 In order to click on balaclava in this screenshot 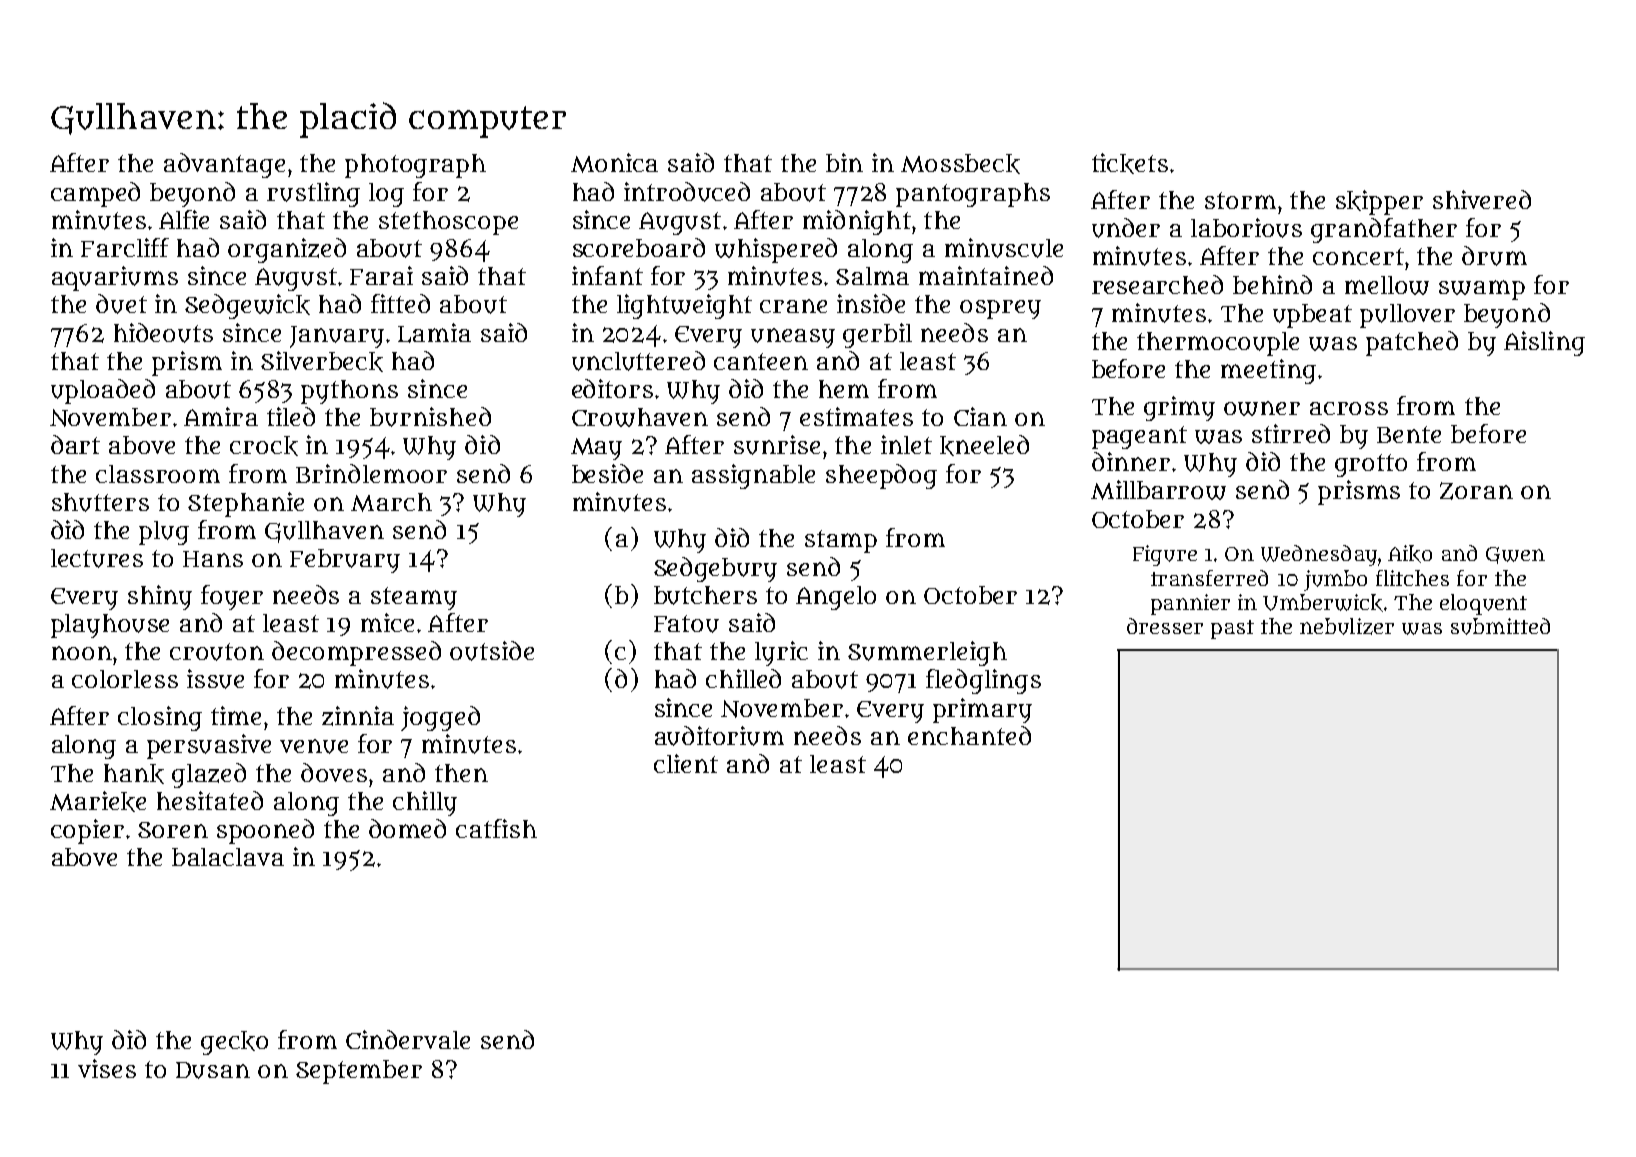, I will do `click(228, 857)`.
